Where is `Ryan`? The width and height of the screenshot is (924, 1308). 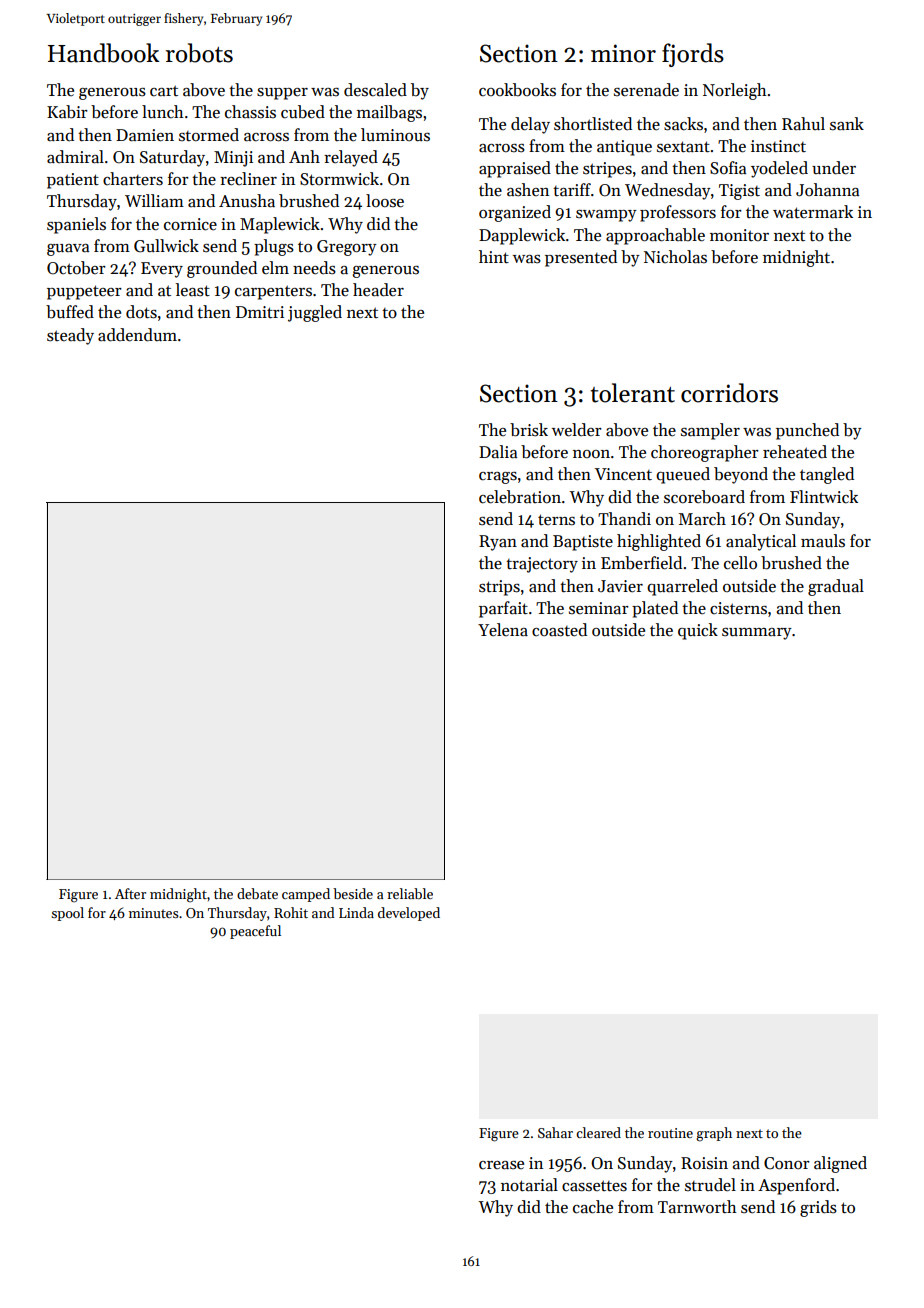 Ryan is located at coordinates (498, 543).
